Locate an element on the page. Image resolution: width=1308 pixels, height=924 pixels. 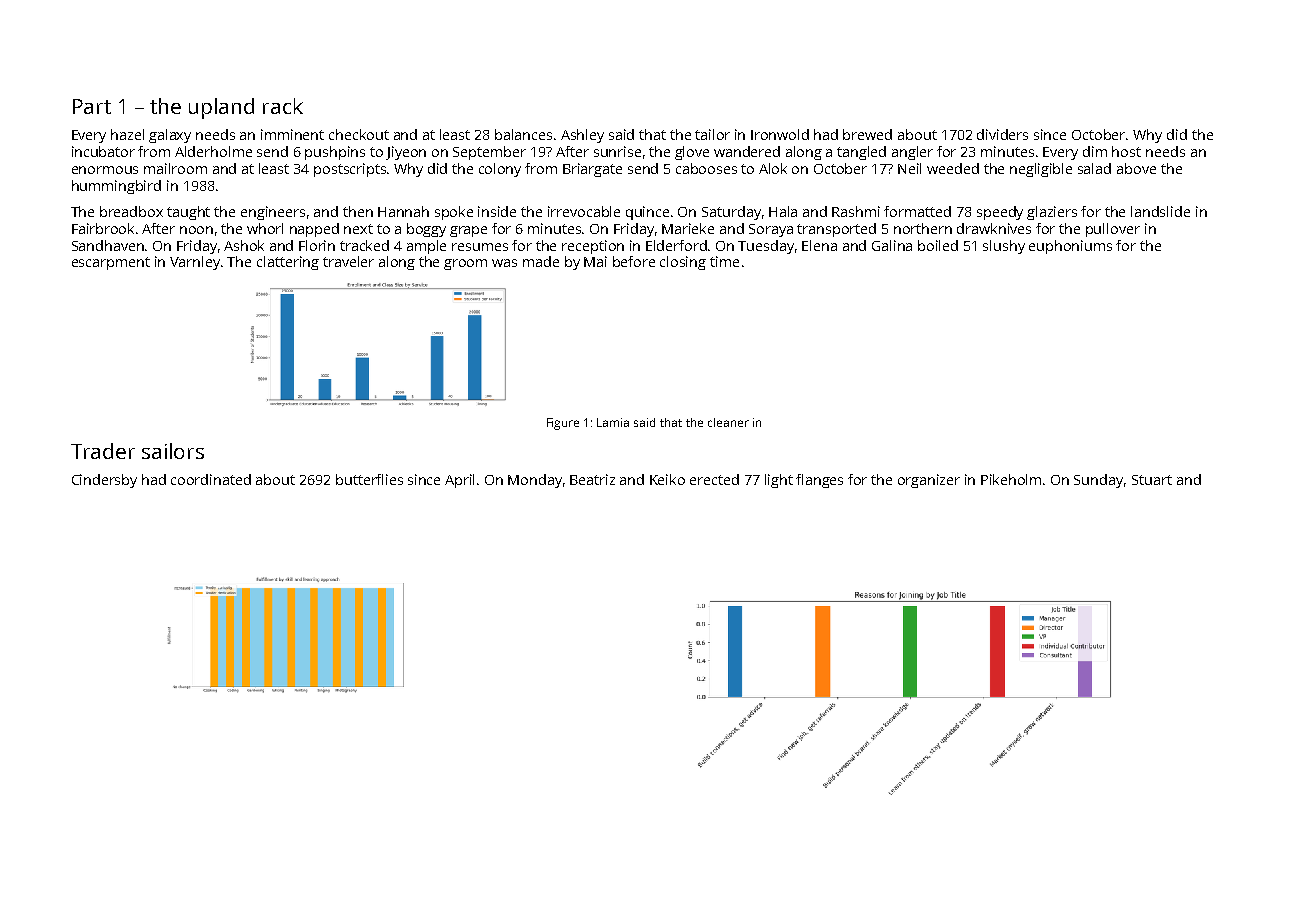
euphoniums is located at coordinates (1070, 247).
